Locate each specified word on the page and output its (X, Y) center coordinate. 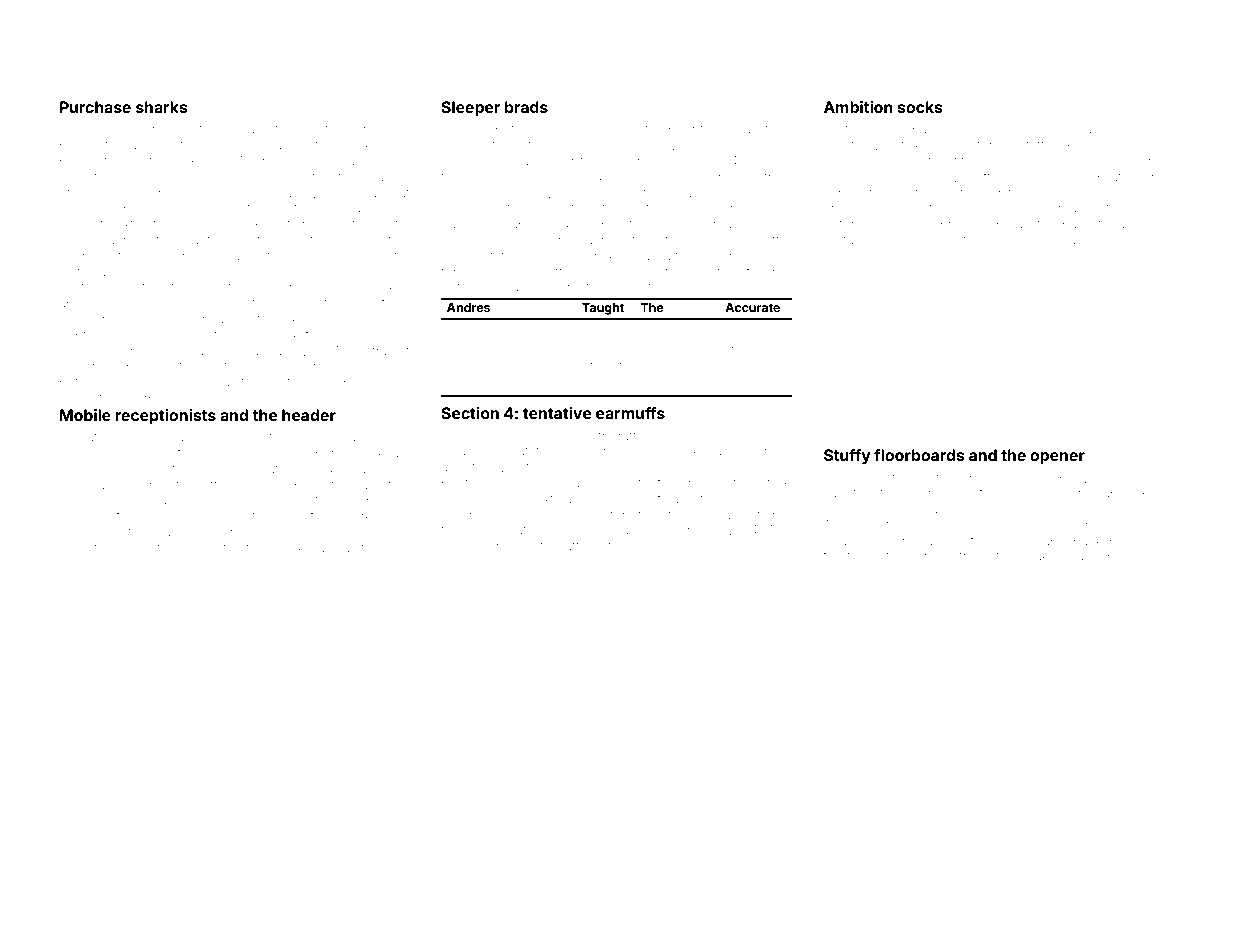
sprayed (1124, 558)
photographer (482, 484)
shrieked (605, 256)
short (191, 194)
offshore (227, 484)
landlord (983, 209)
